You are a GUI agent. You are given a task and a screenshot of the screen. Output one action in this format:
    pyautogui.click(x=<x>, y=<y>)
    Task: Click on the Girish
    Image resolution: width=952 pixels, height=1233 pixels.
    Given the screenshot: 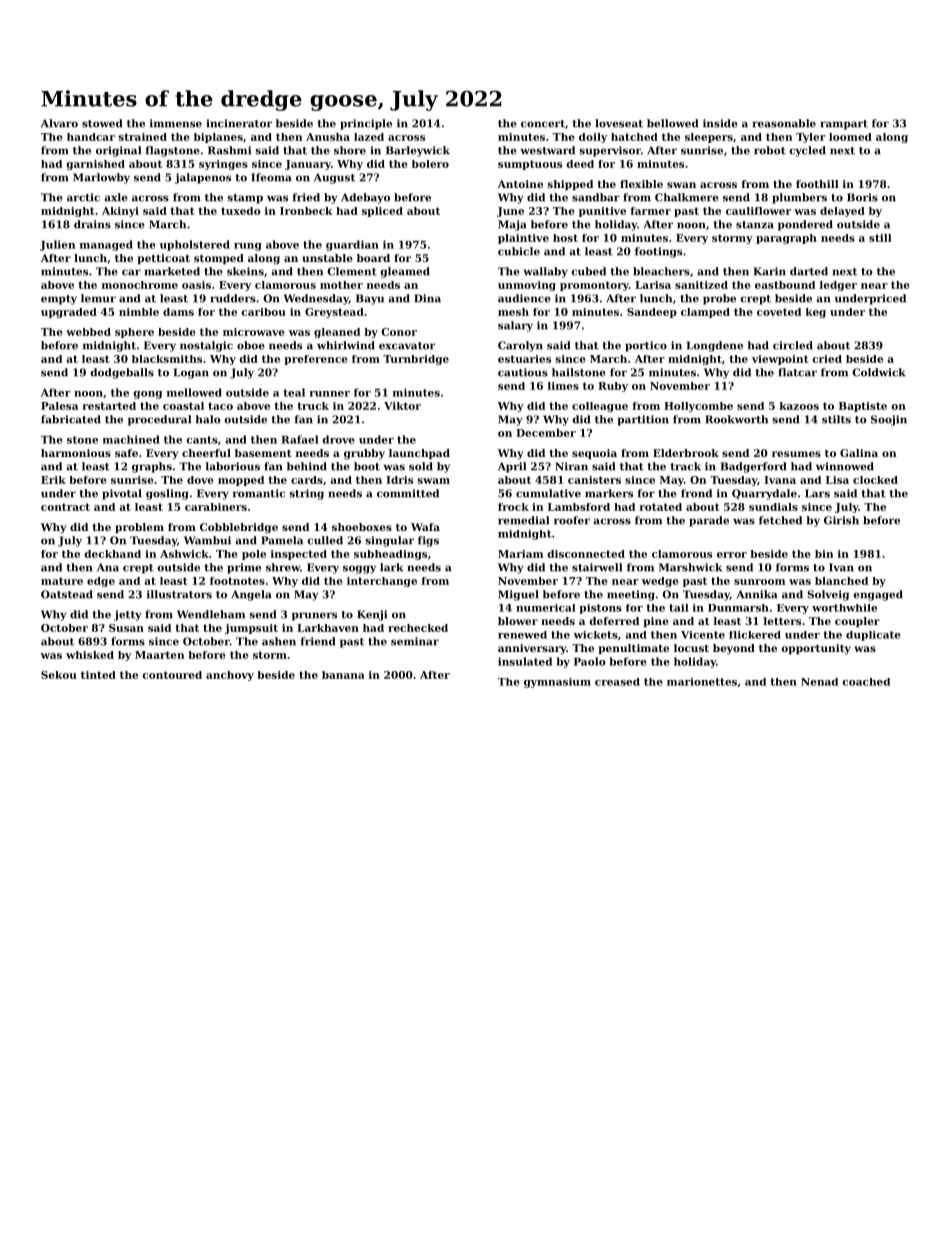 What is the action you would take?
    pyautogui.click(x=841, y=520)
